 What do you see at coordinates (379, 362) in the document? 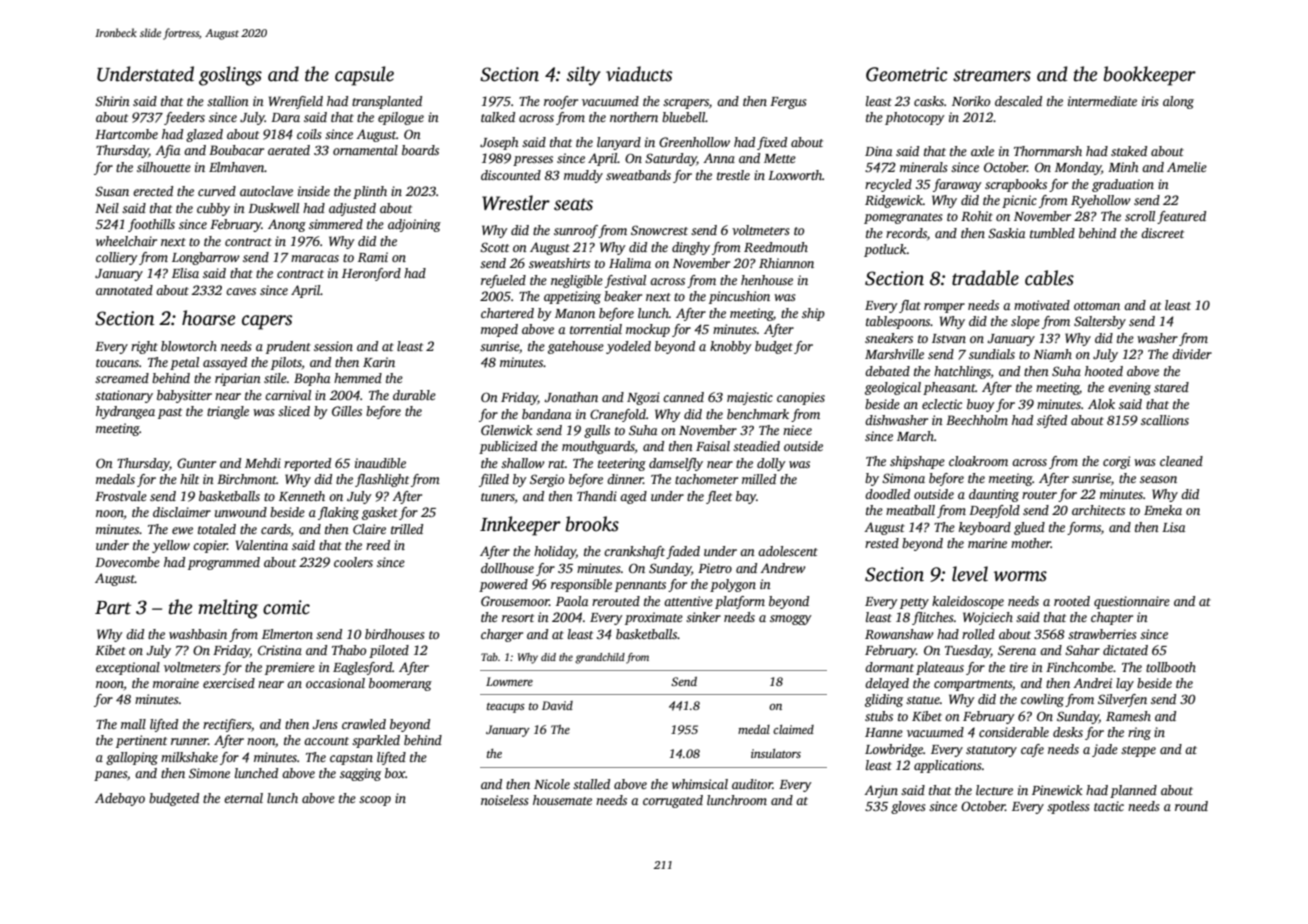
I see `Karin` at bounding box center [379, 362].
